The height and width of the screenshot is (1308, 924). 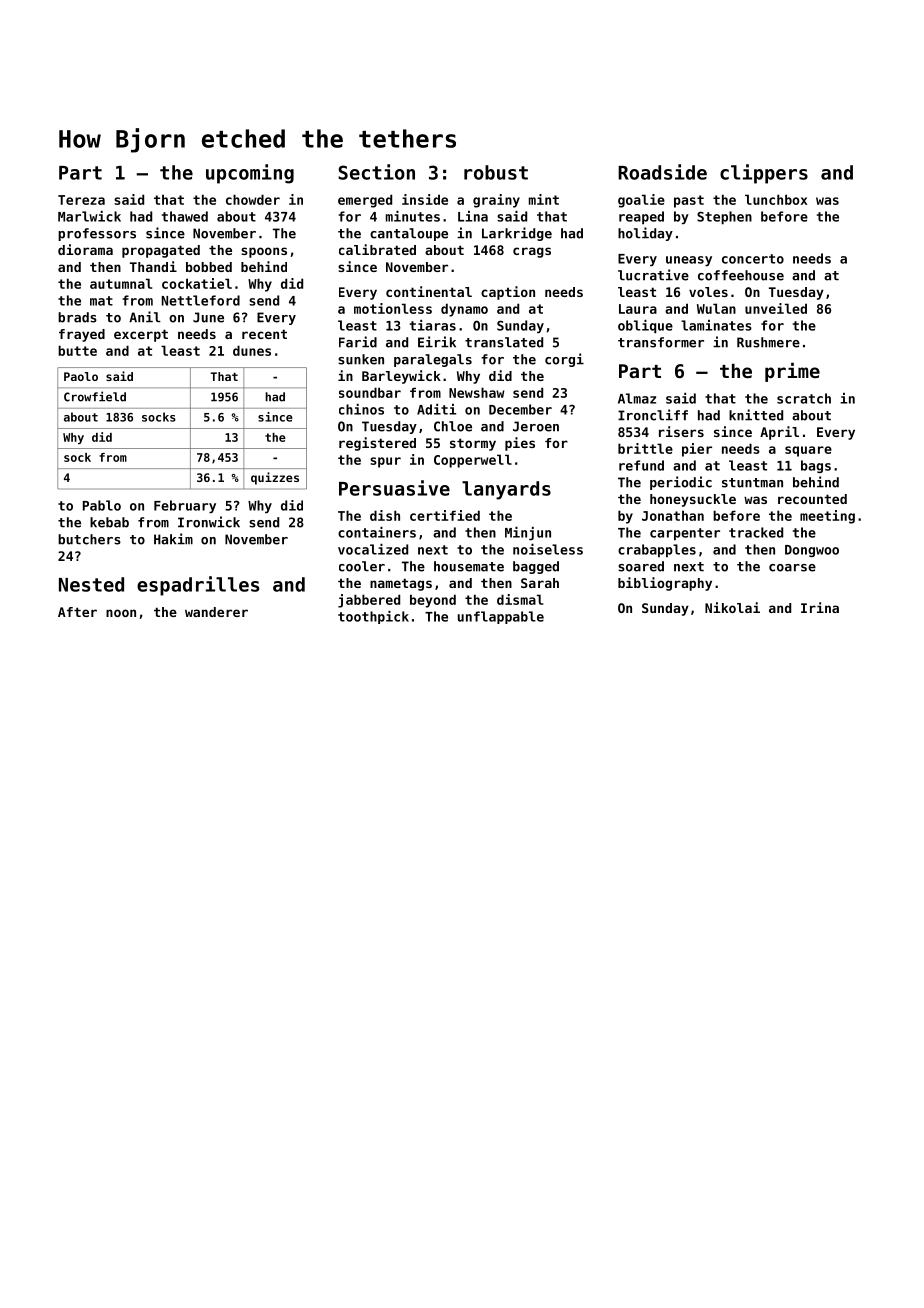 I want to click on Irina, so click(x=820, y=607).
